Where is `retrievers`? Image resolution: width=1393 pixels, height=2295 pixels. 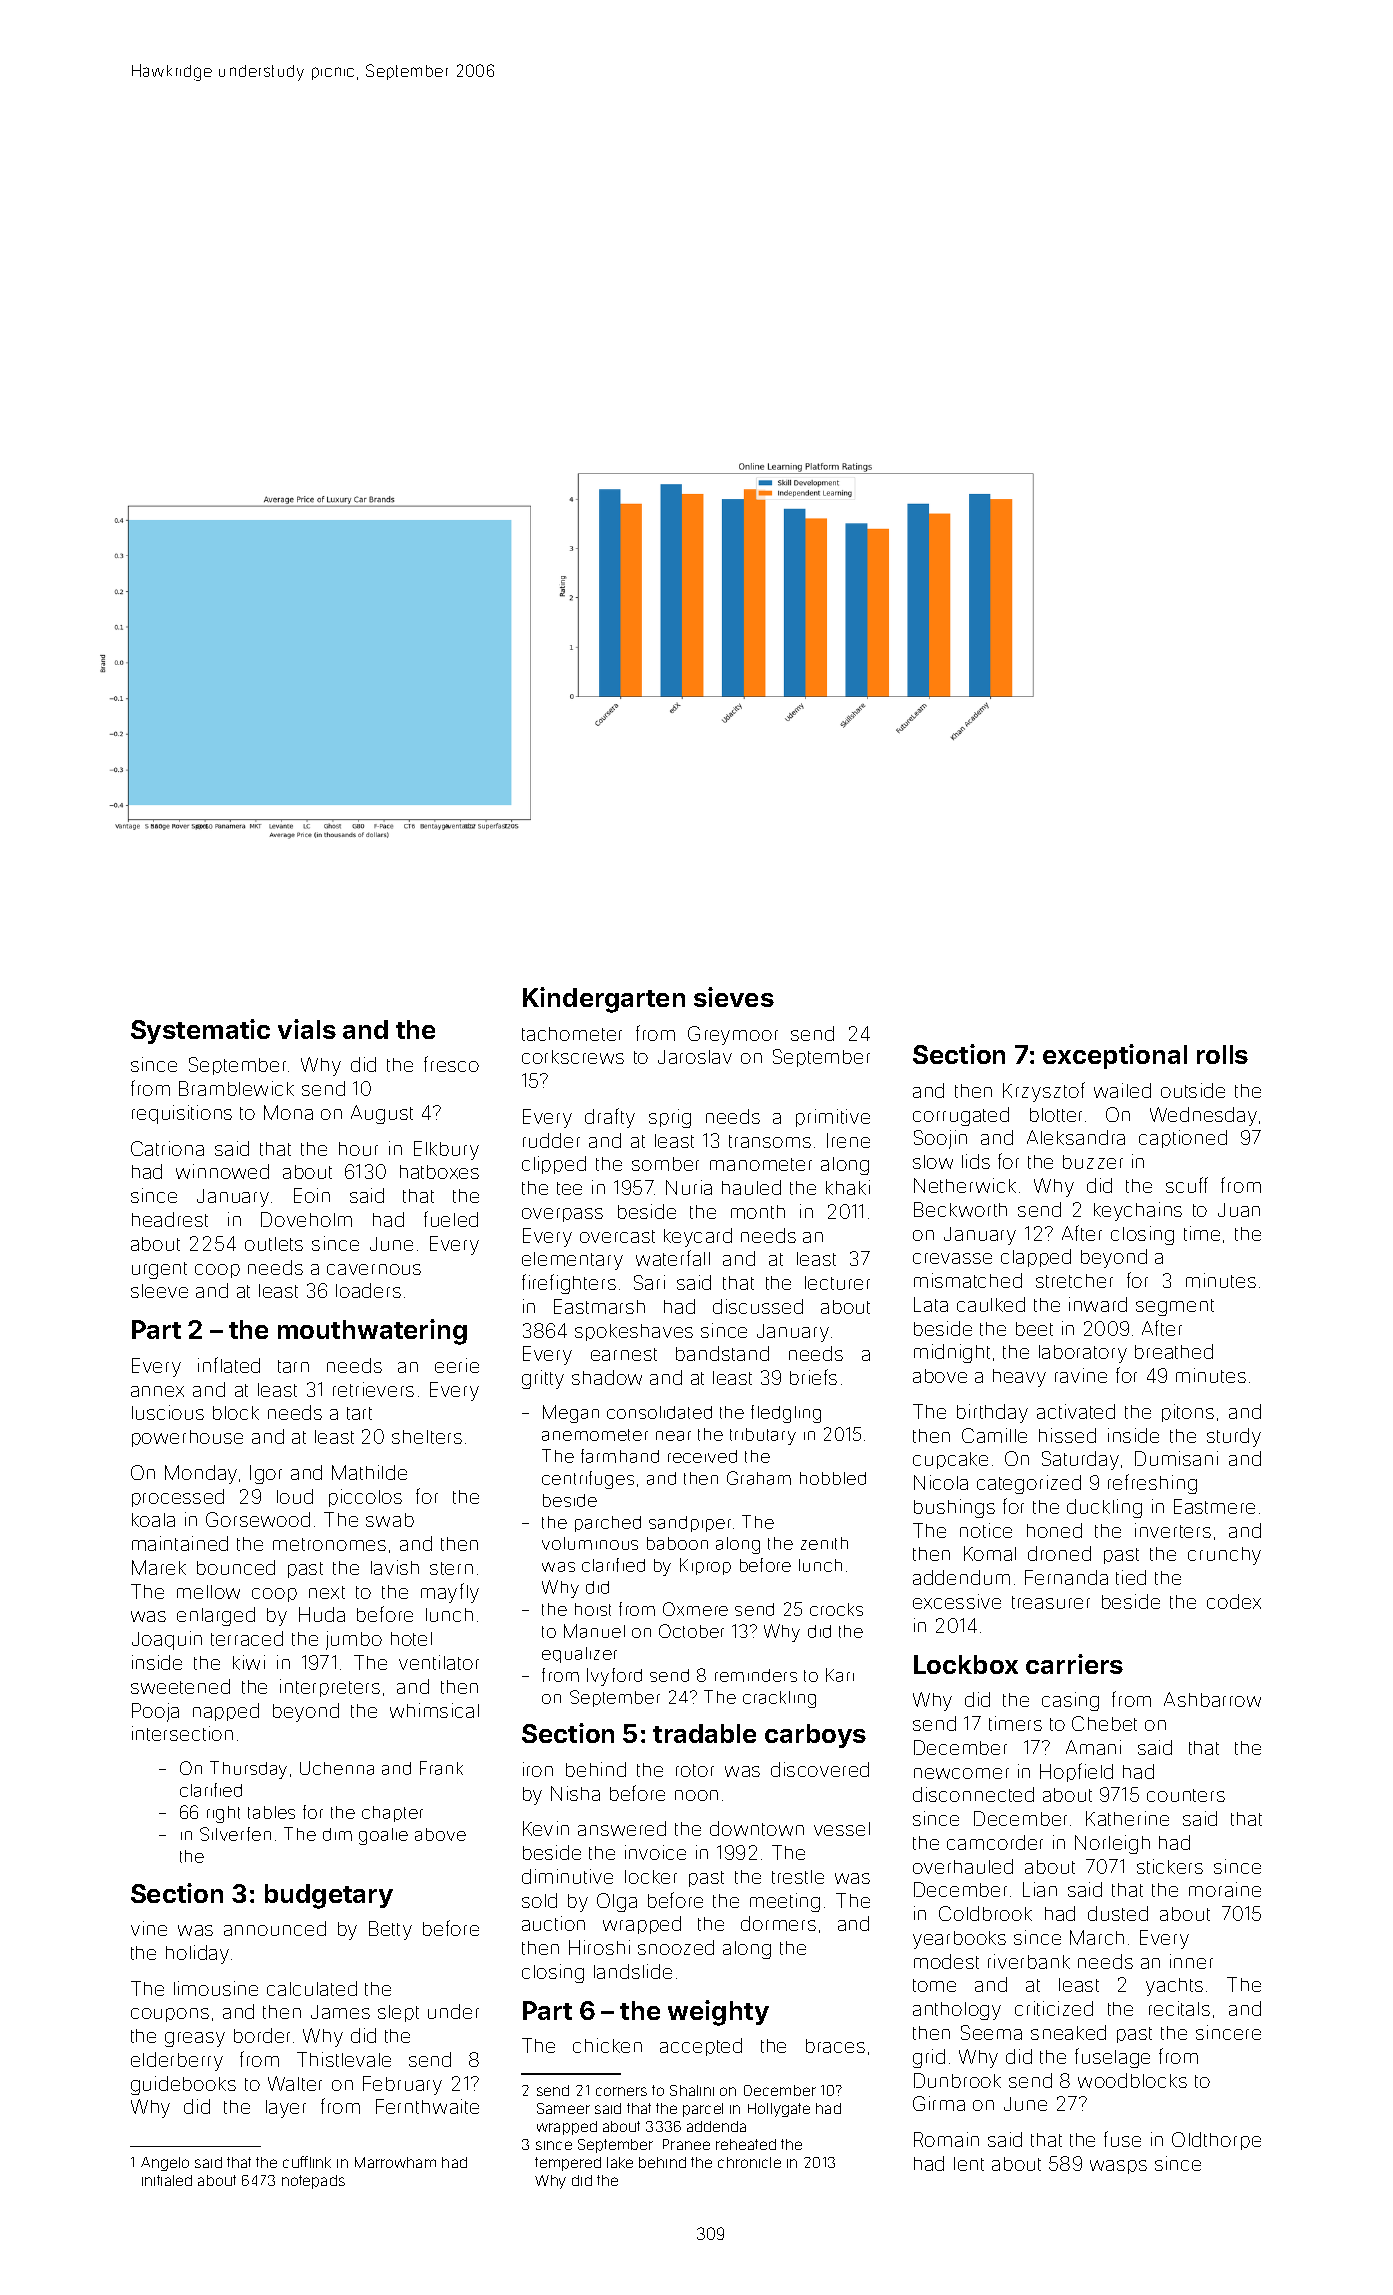
retrievers is located at coordinates (373, 1389).
